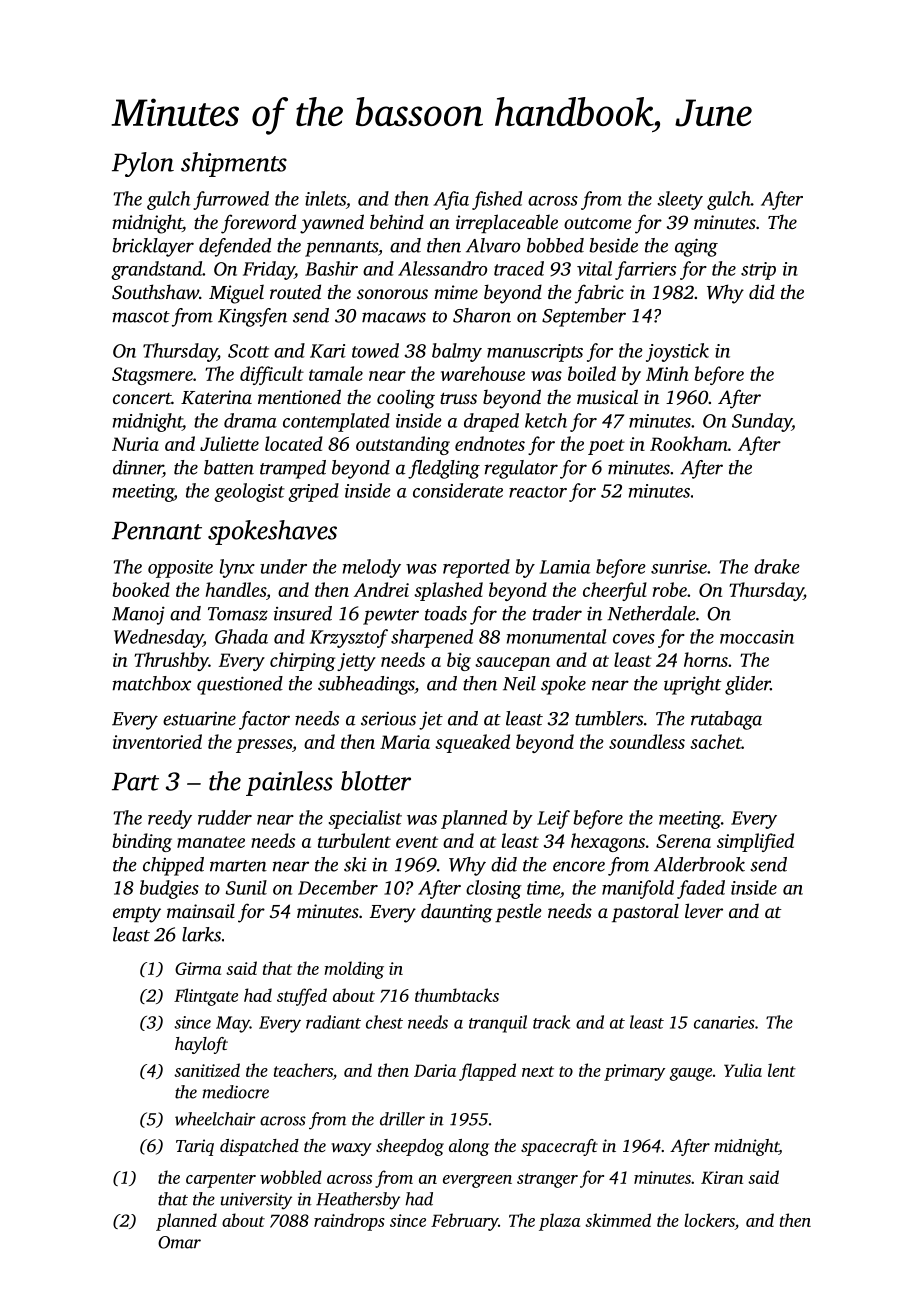  Describe the element at coordinates (559, 1222) in the document. I see `plaza` at that location.
